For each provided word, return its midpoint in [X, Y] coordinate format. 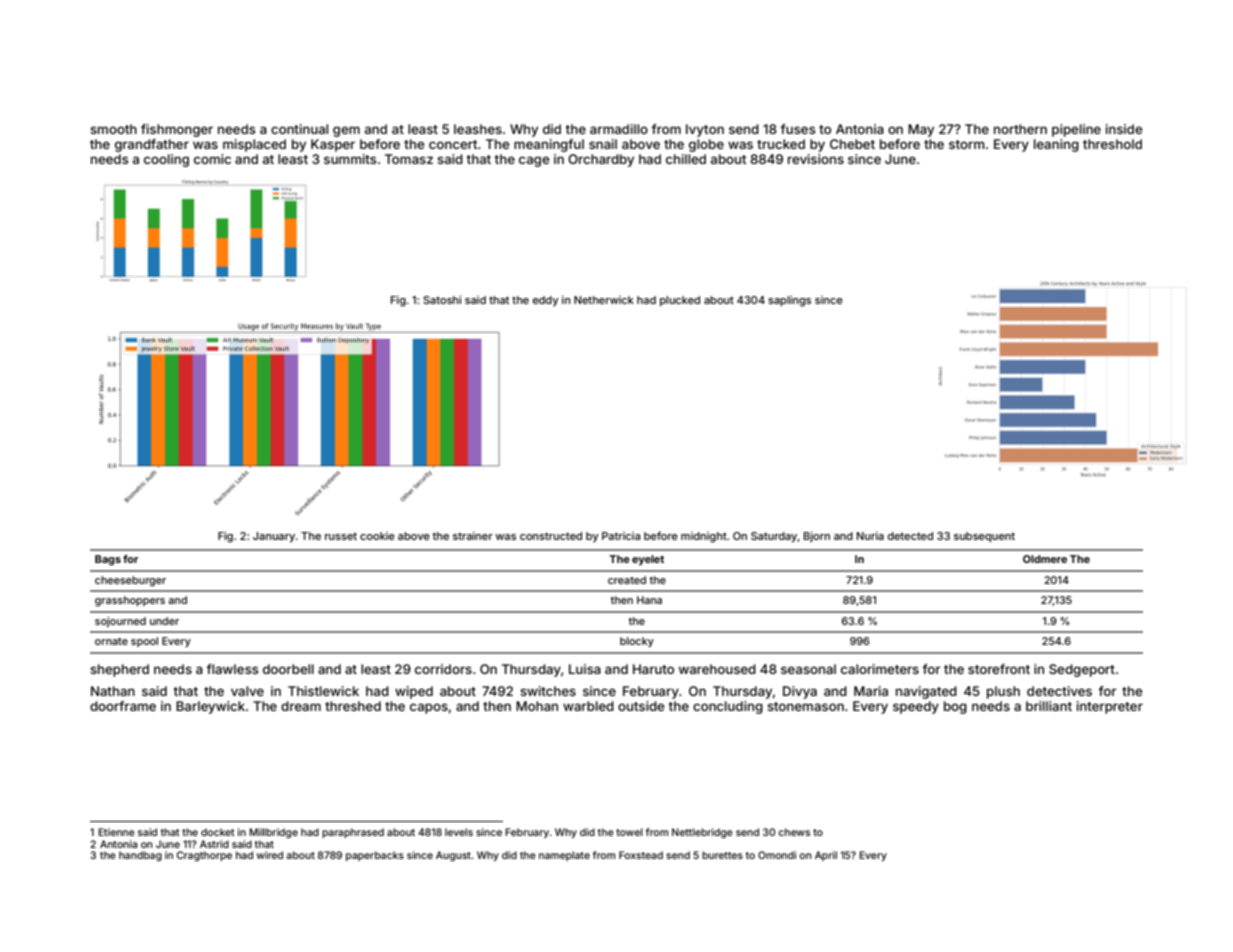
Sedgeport [1082, 670]
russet [341, 536]
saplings [789, 301]
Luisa [585, 669]
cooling [166, 160]
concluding [728, 707]
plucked [680, 301]
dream [301, 706]
